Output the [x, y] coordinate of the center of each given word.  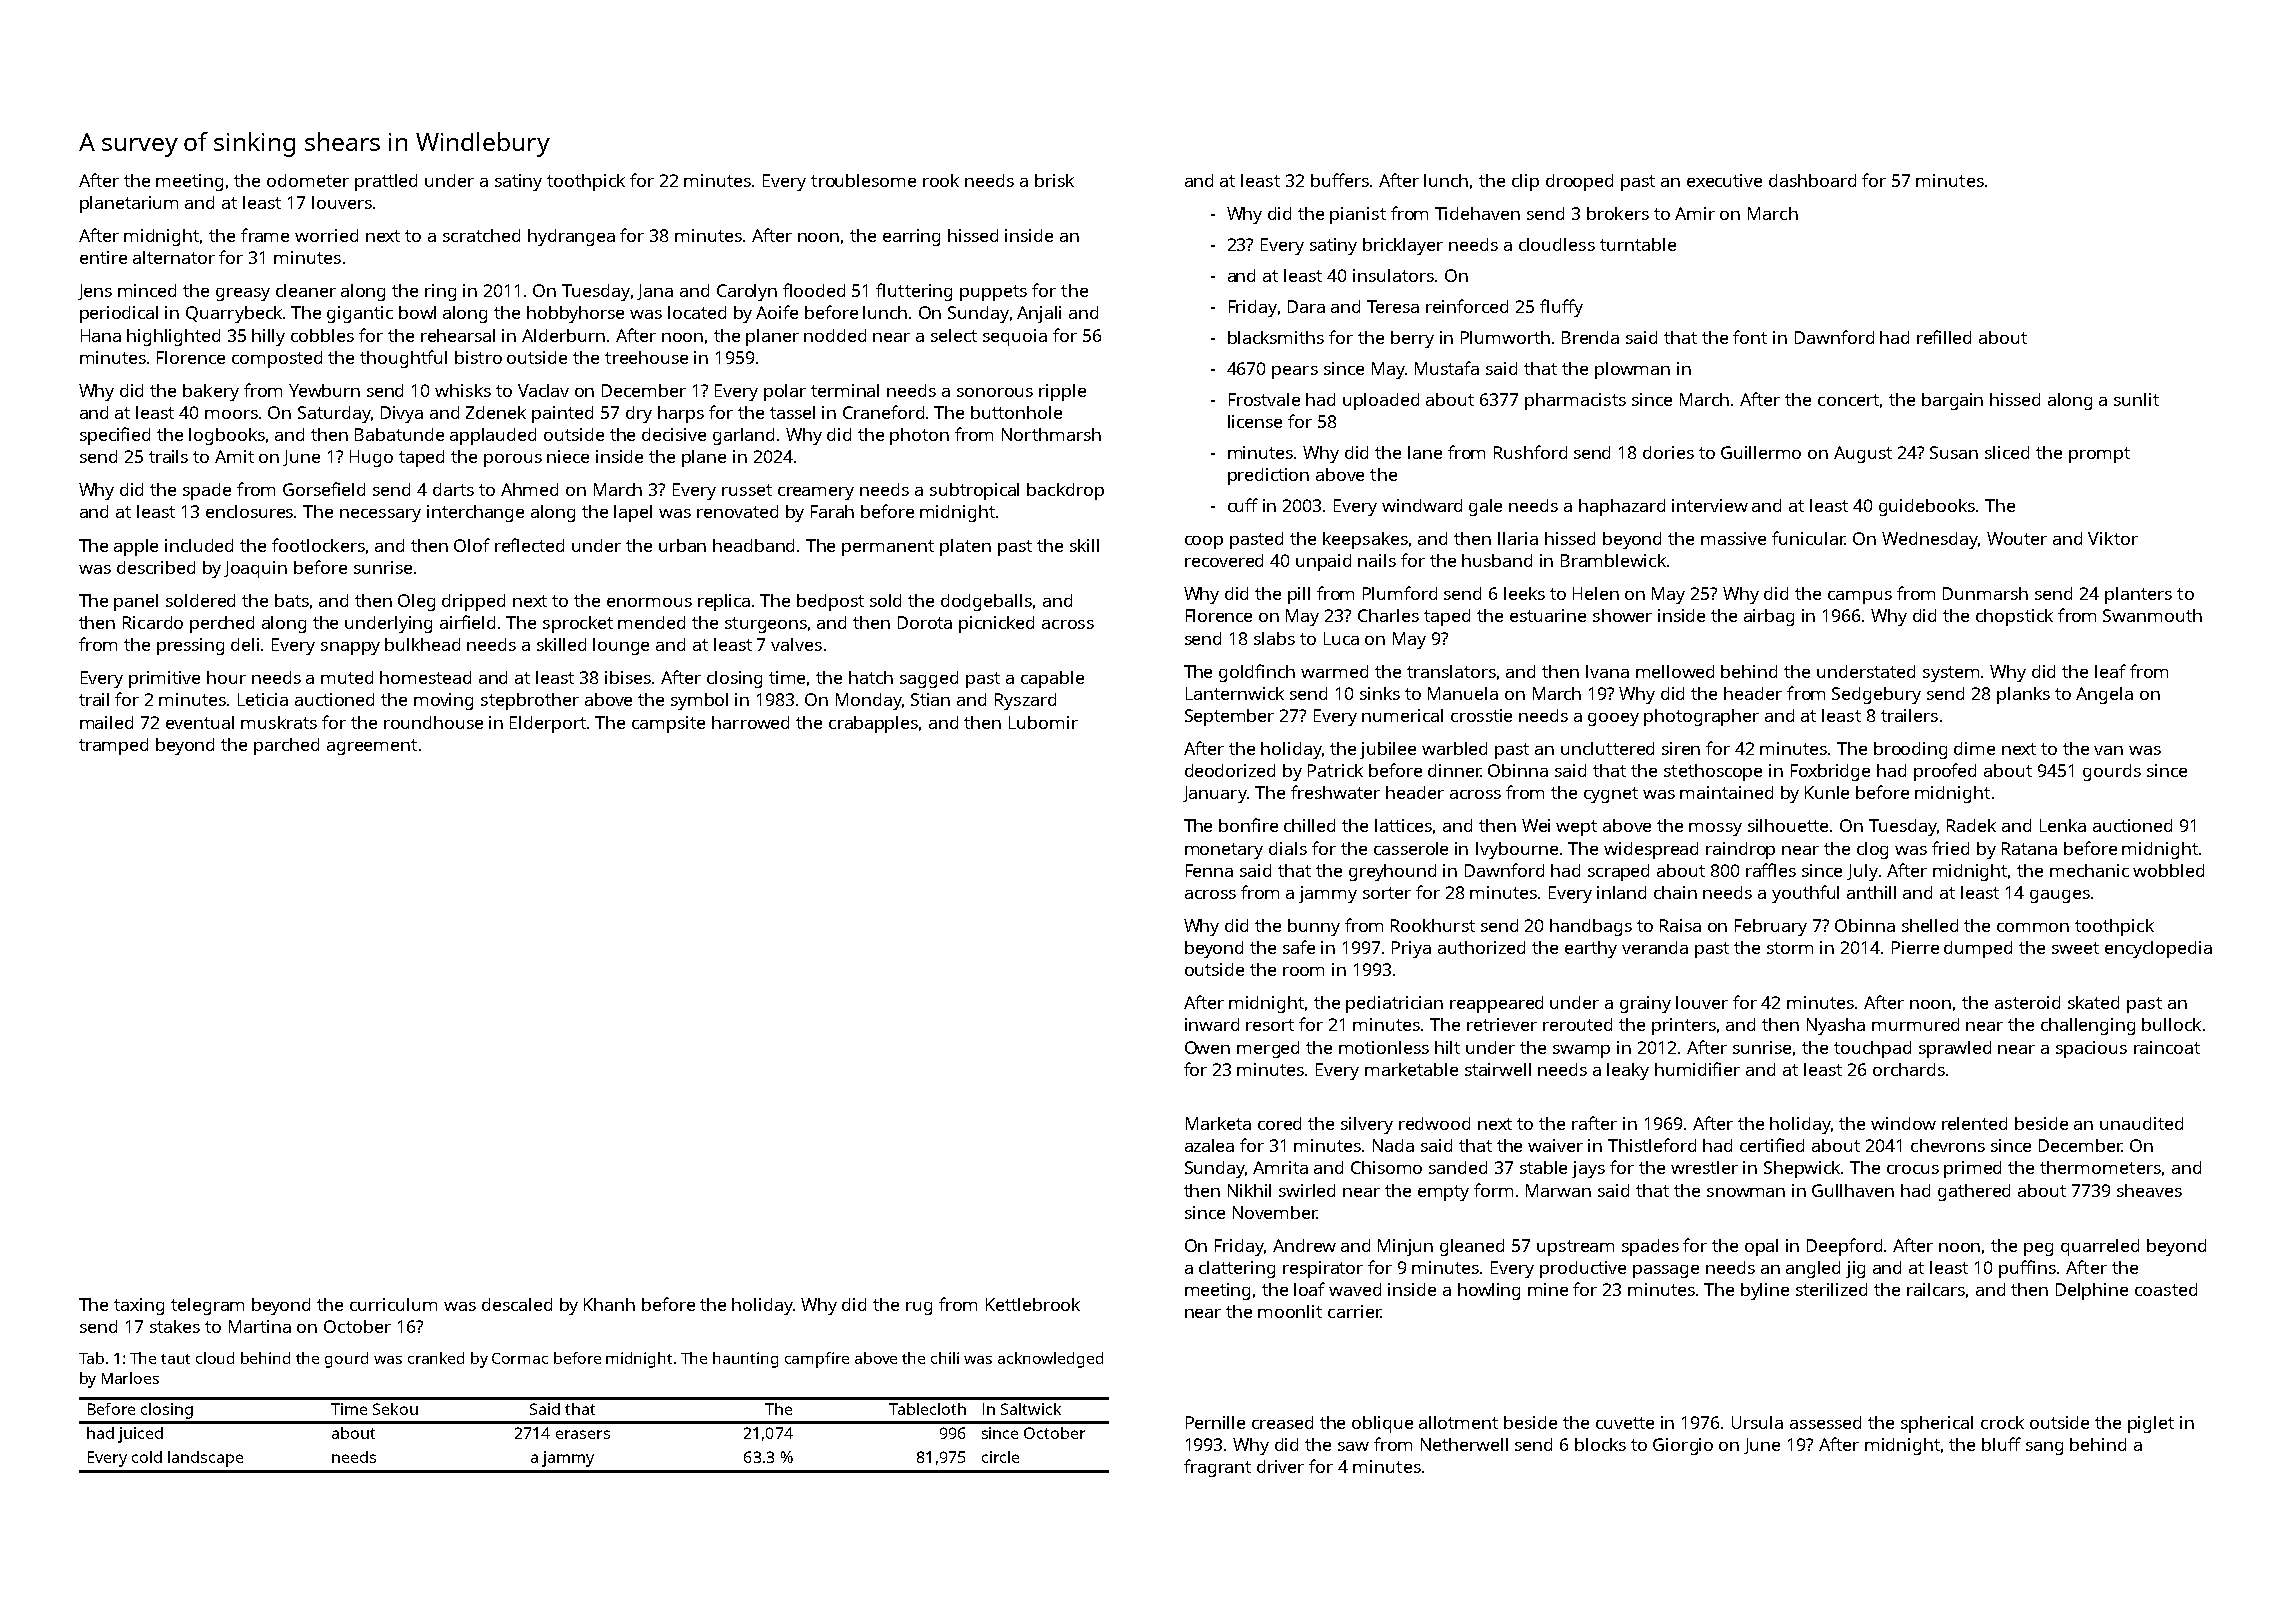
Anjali [1039, 314]
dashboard [1812, 180]
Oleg [416, 602]
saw [1353, 1446]
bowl [417, 312]
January [1215, 794]
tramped [113, 746]
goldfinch [1257, 673]
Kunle [1827, 792]
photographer [1701, 717]
